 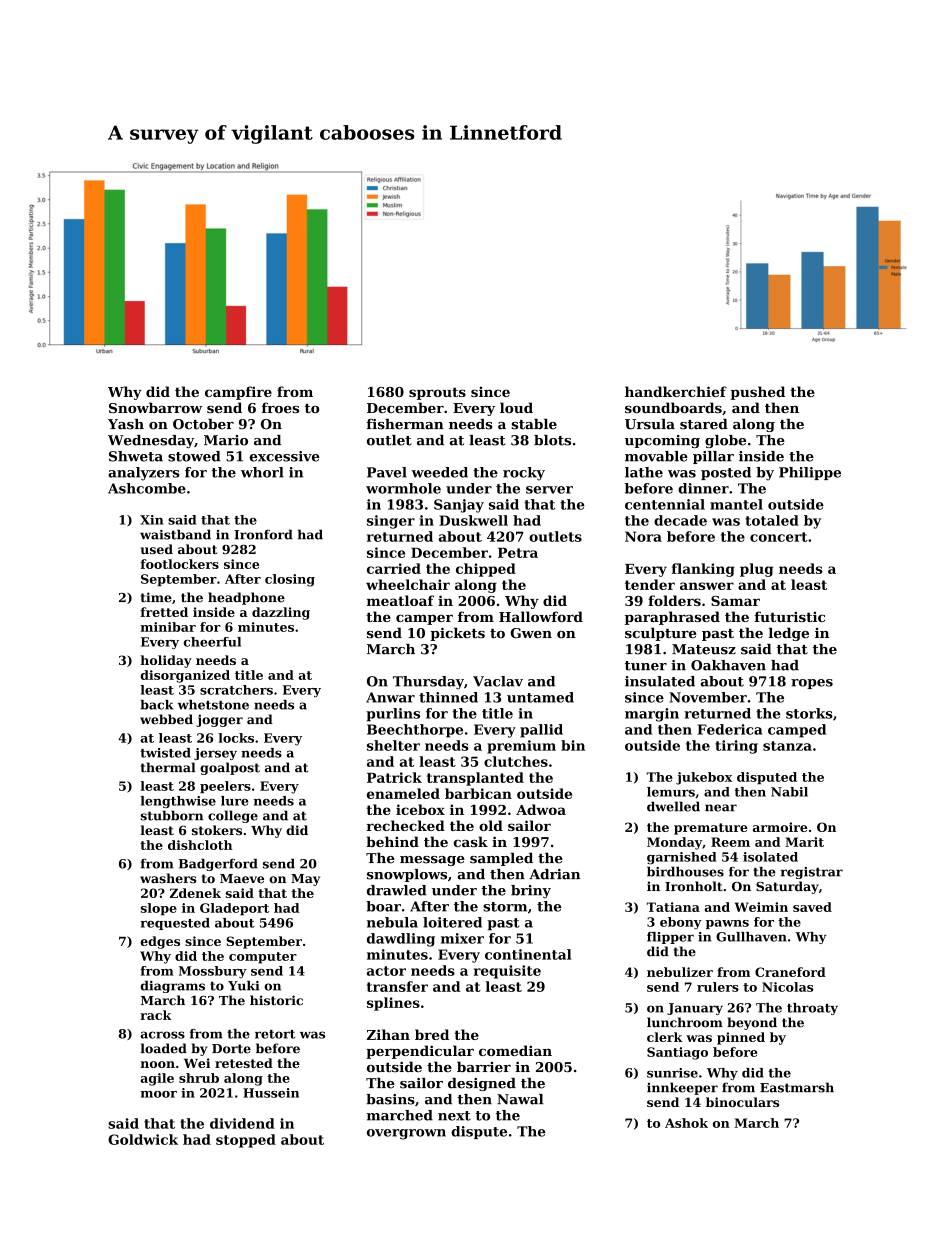 What do you see at coordinates (407, 875) in the image?
I see `snowplows` at bounding box center [407, 875].
